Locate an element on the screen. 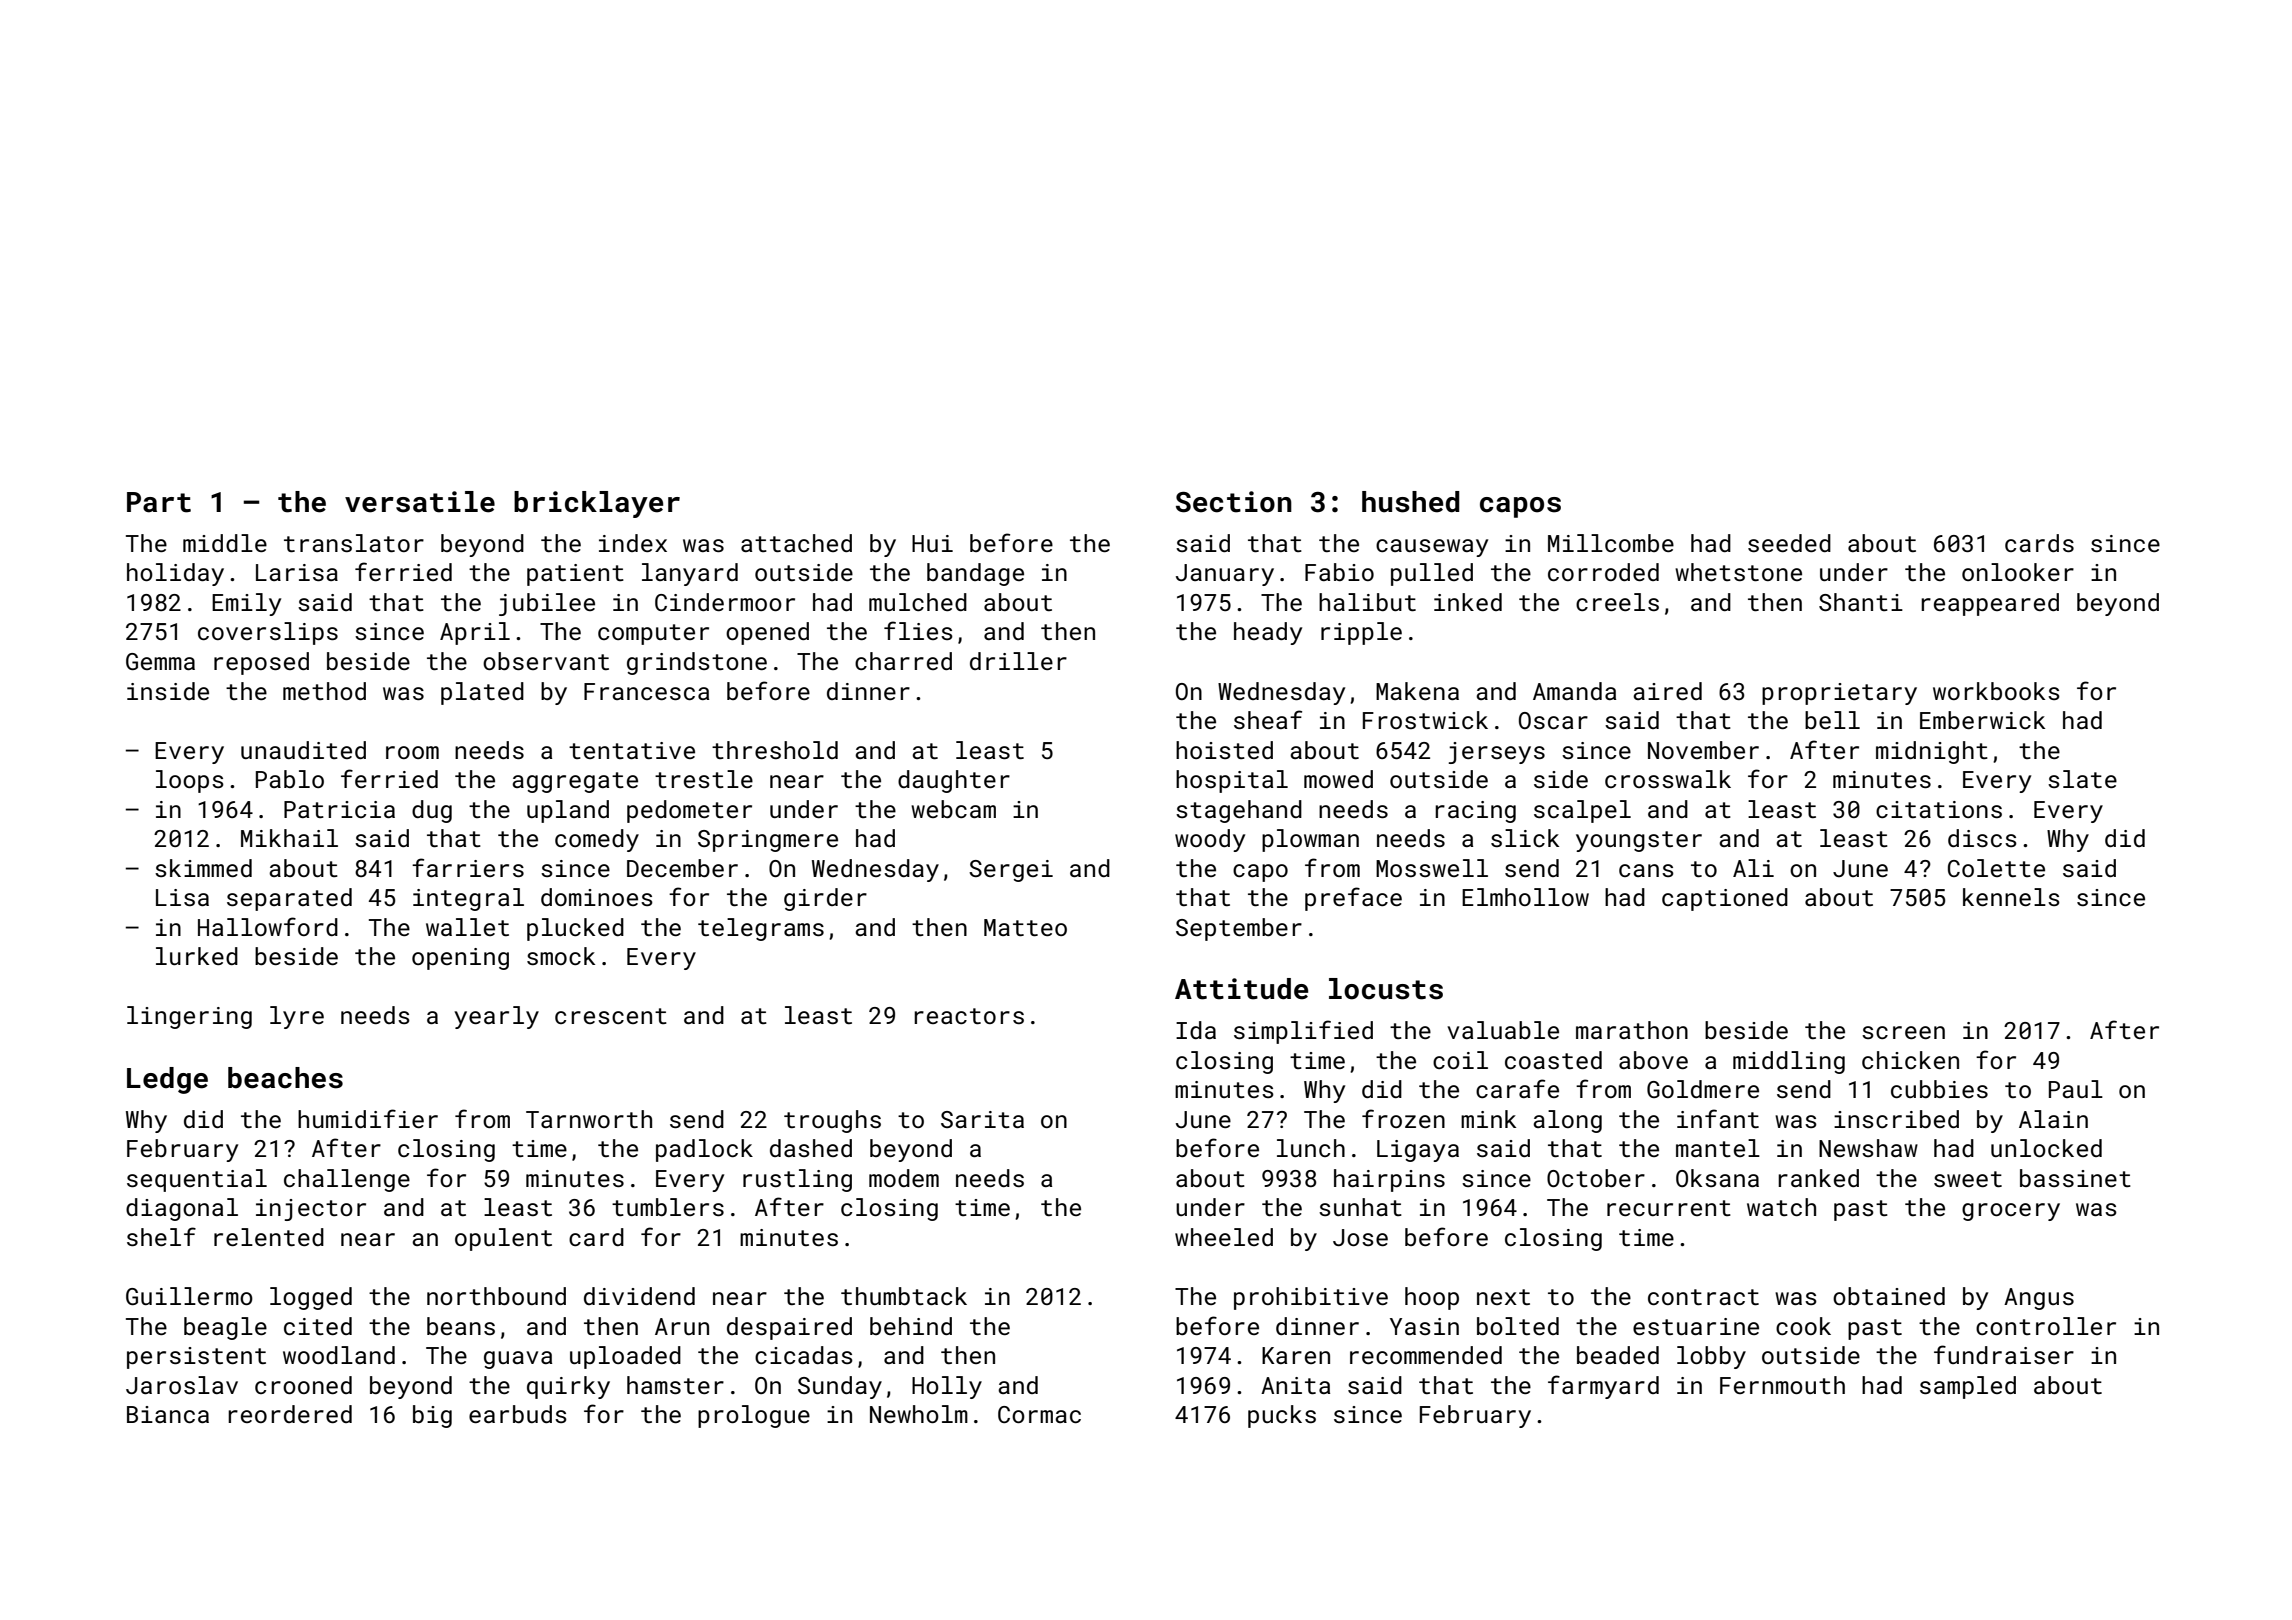 The height and width of the screenshot is (1620, 2292). lurked is located at coordinates (197, 956).
